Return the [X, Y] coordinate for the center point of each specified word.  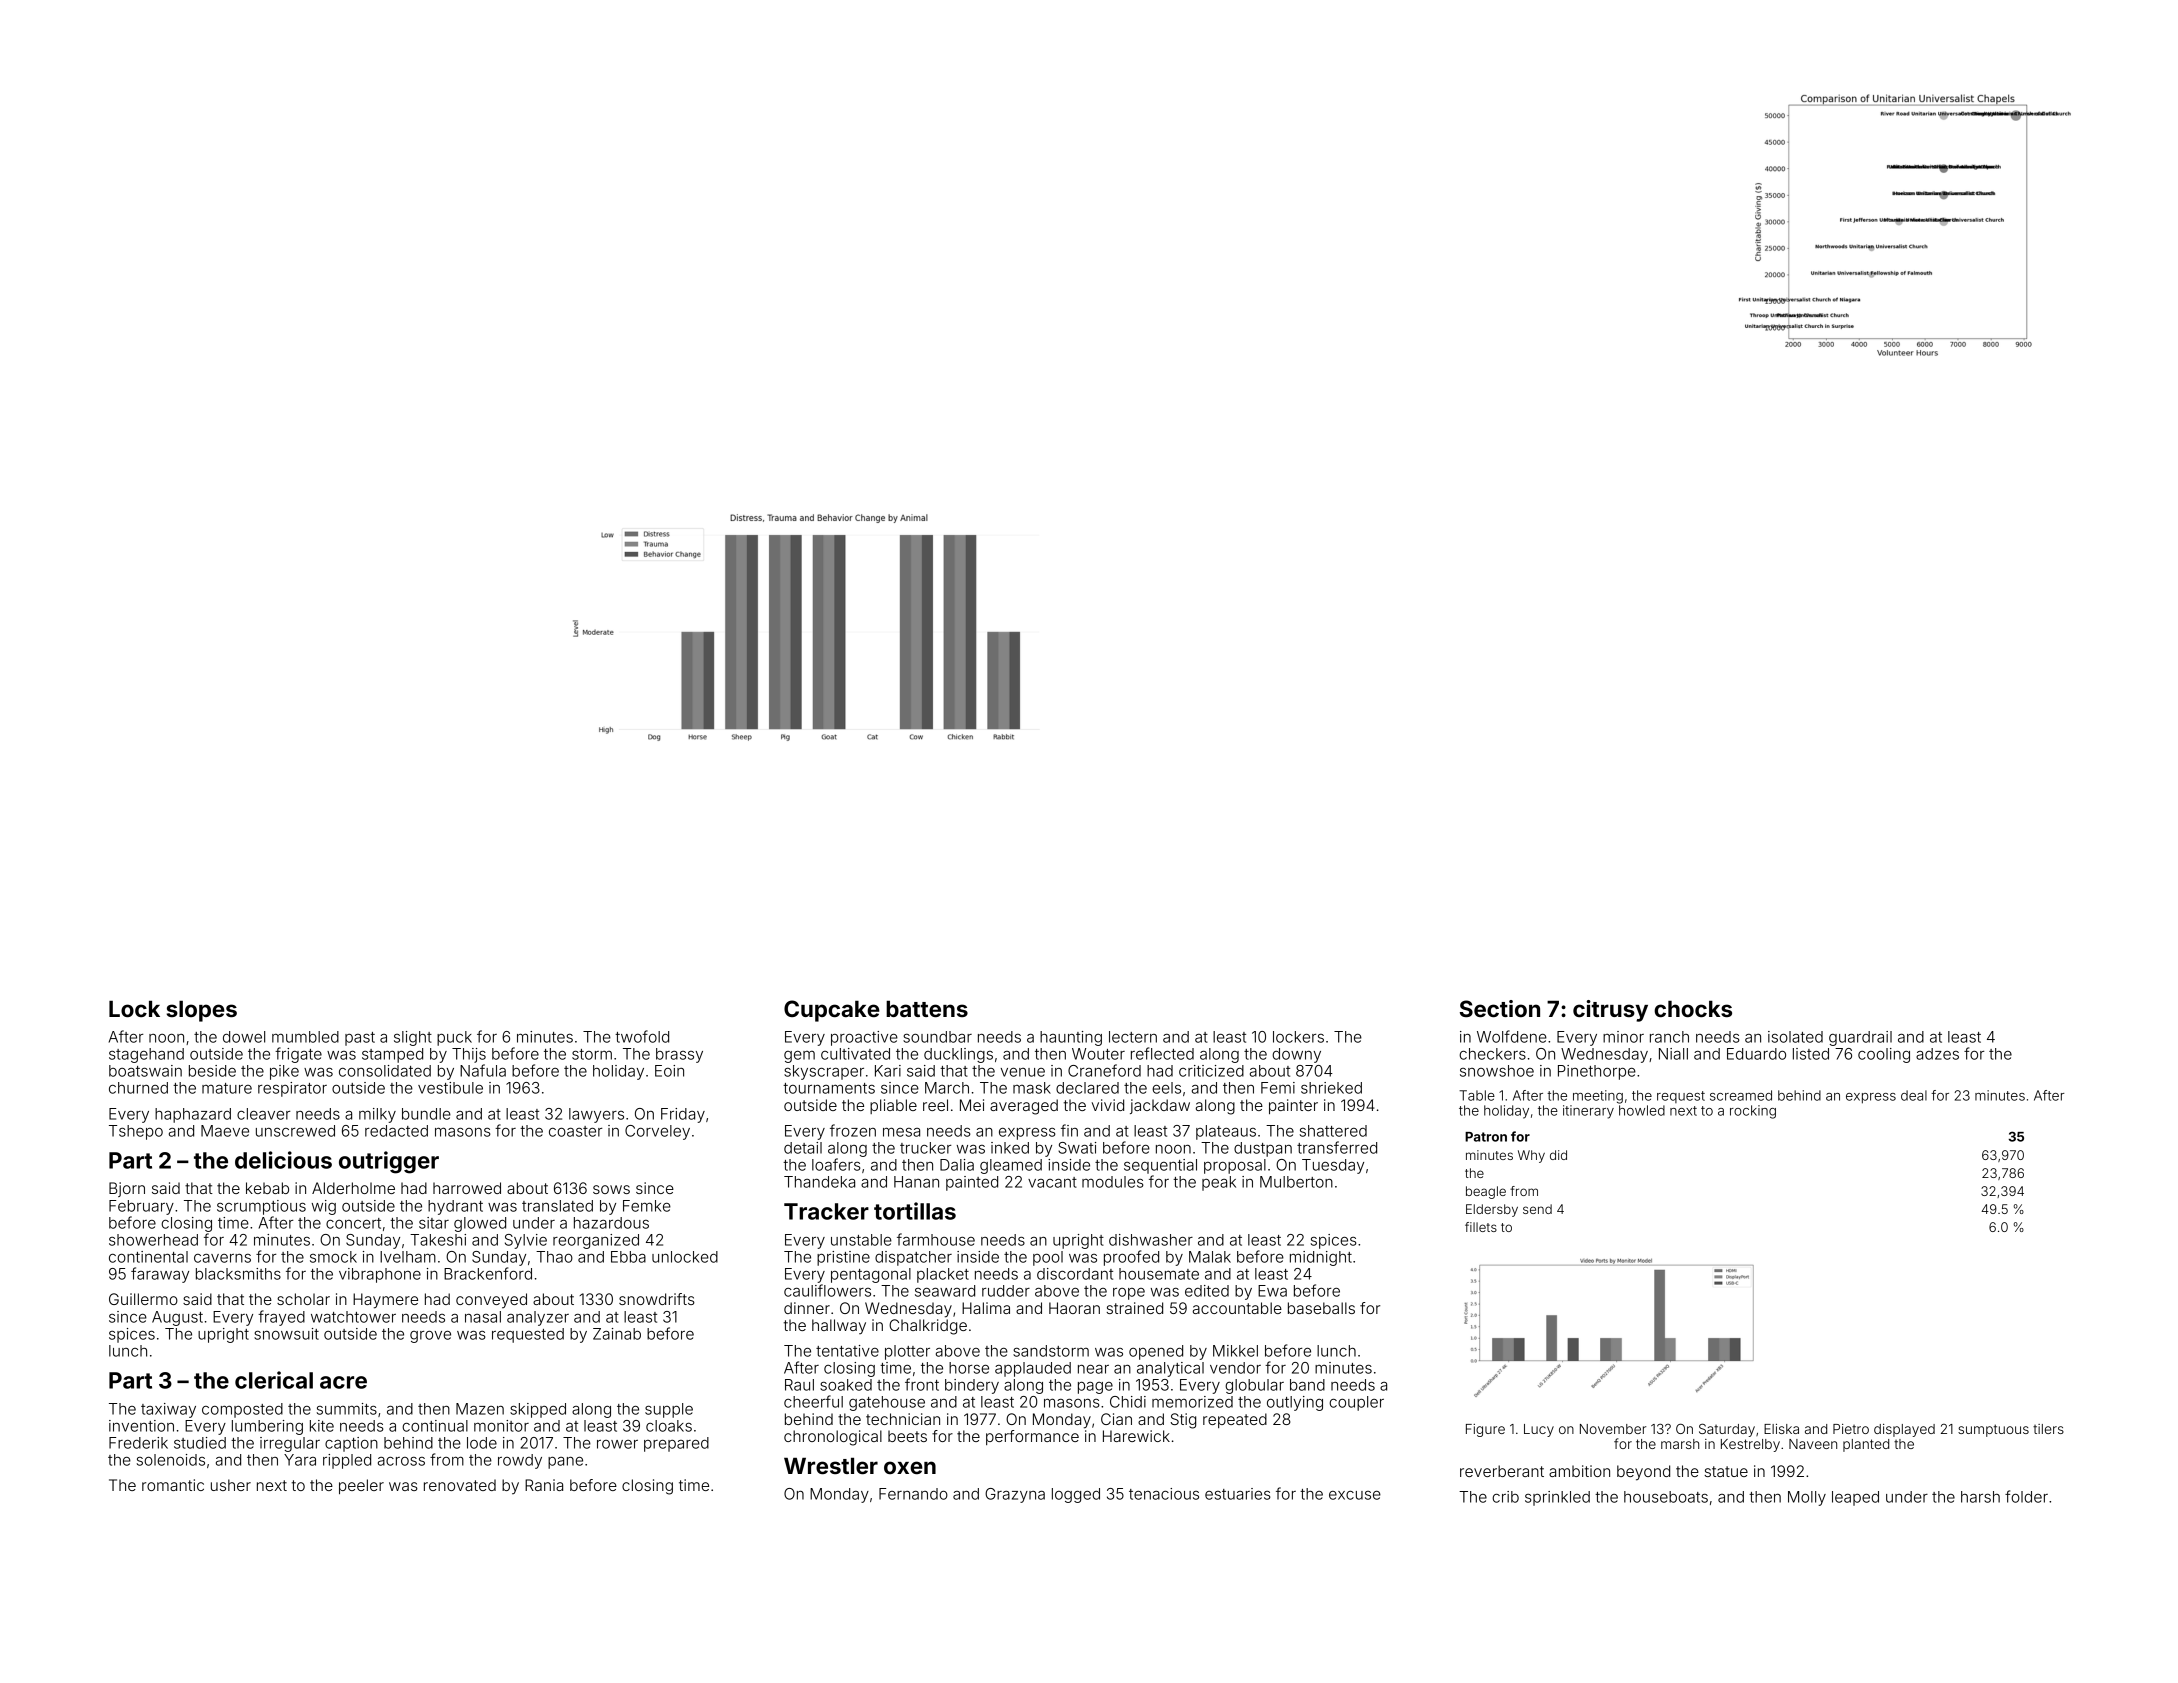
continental [148, 1257]
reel [935, 1105]
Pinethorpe [1597, 1072]
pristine [843, 1258]
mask [1032, 1088]
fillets [1481, 1227]
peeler [361, 1486]
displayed [1904, 1430]
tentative [847, 1351]
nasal [483, 1317]
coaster [576, 1131]
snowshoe [1497, 1071]
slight [413, 1038]
